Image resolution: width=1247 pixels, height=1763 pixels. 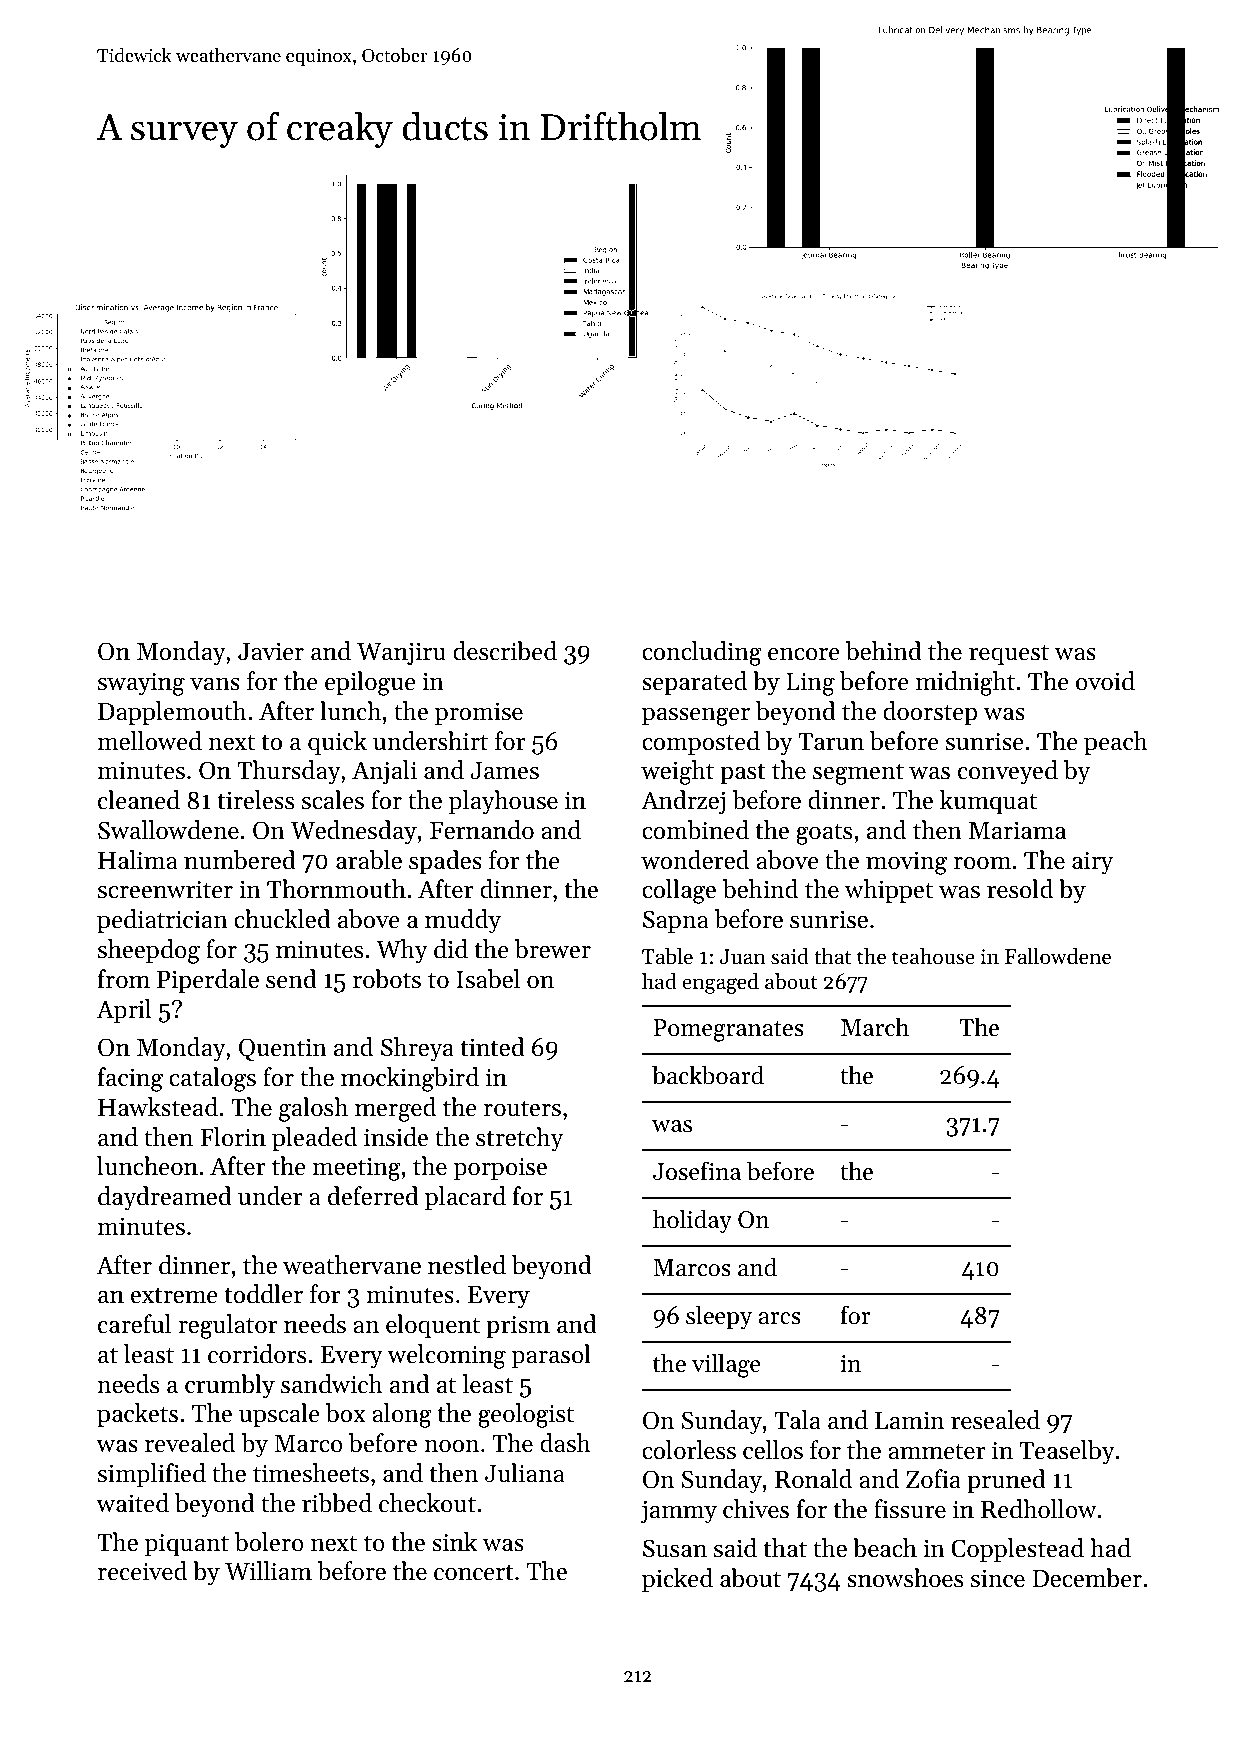 What do you see at coordinates (141, 684) in the image?
I see `swaying` at bounding box center [141, 684].
